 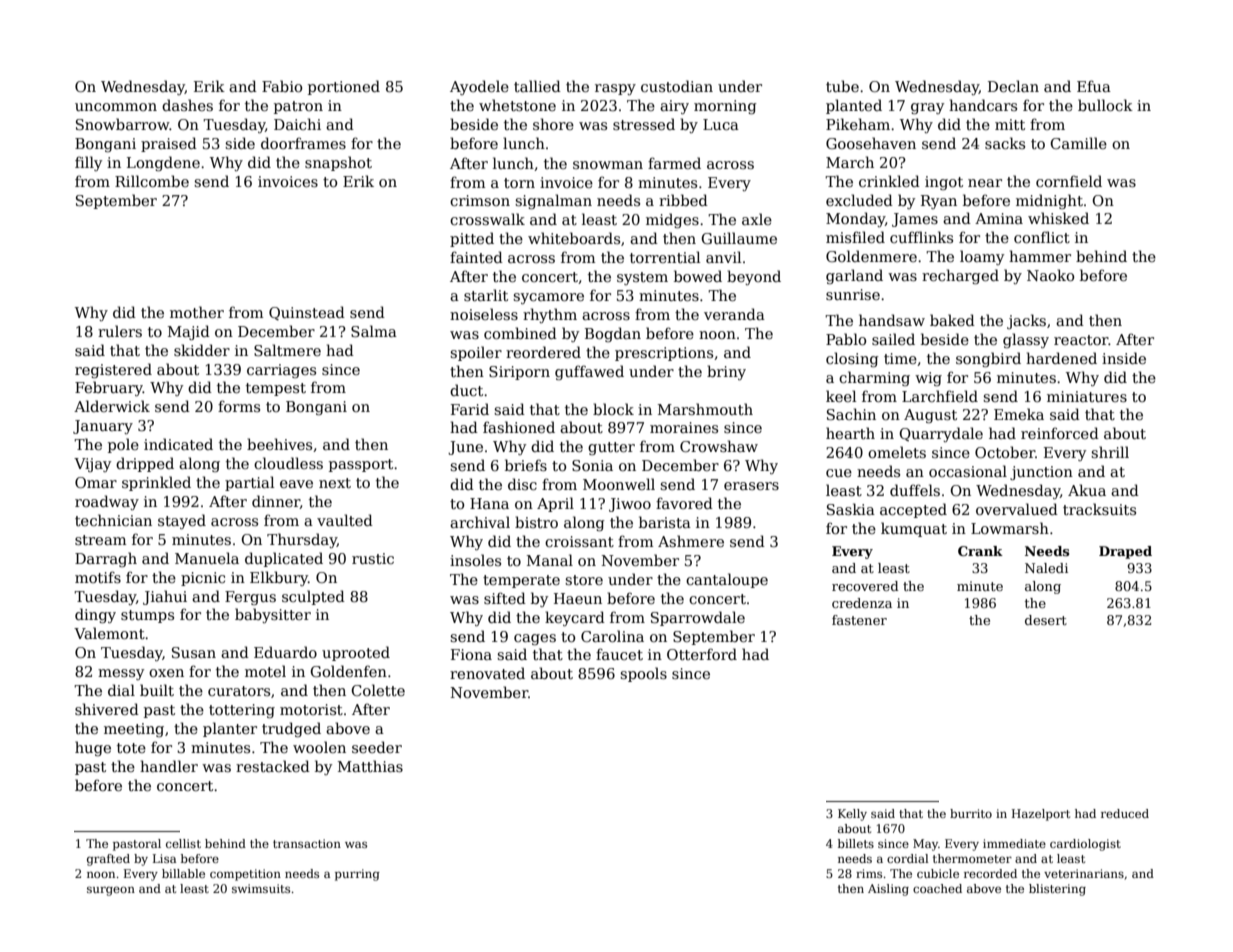 What do you see at coordinates (930, 416) in the screenshot?
I see `August` at bounding box center [930, 416].
